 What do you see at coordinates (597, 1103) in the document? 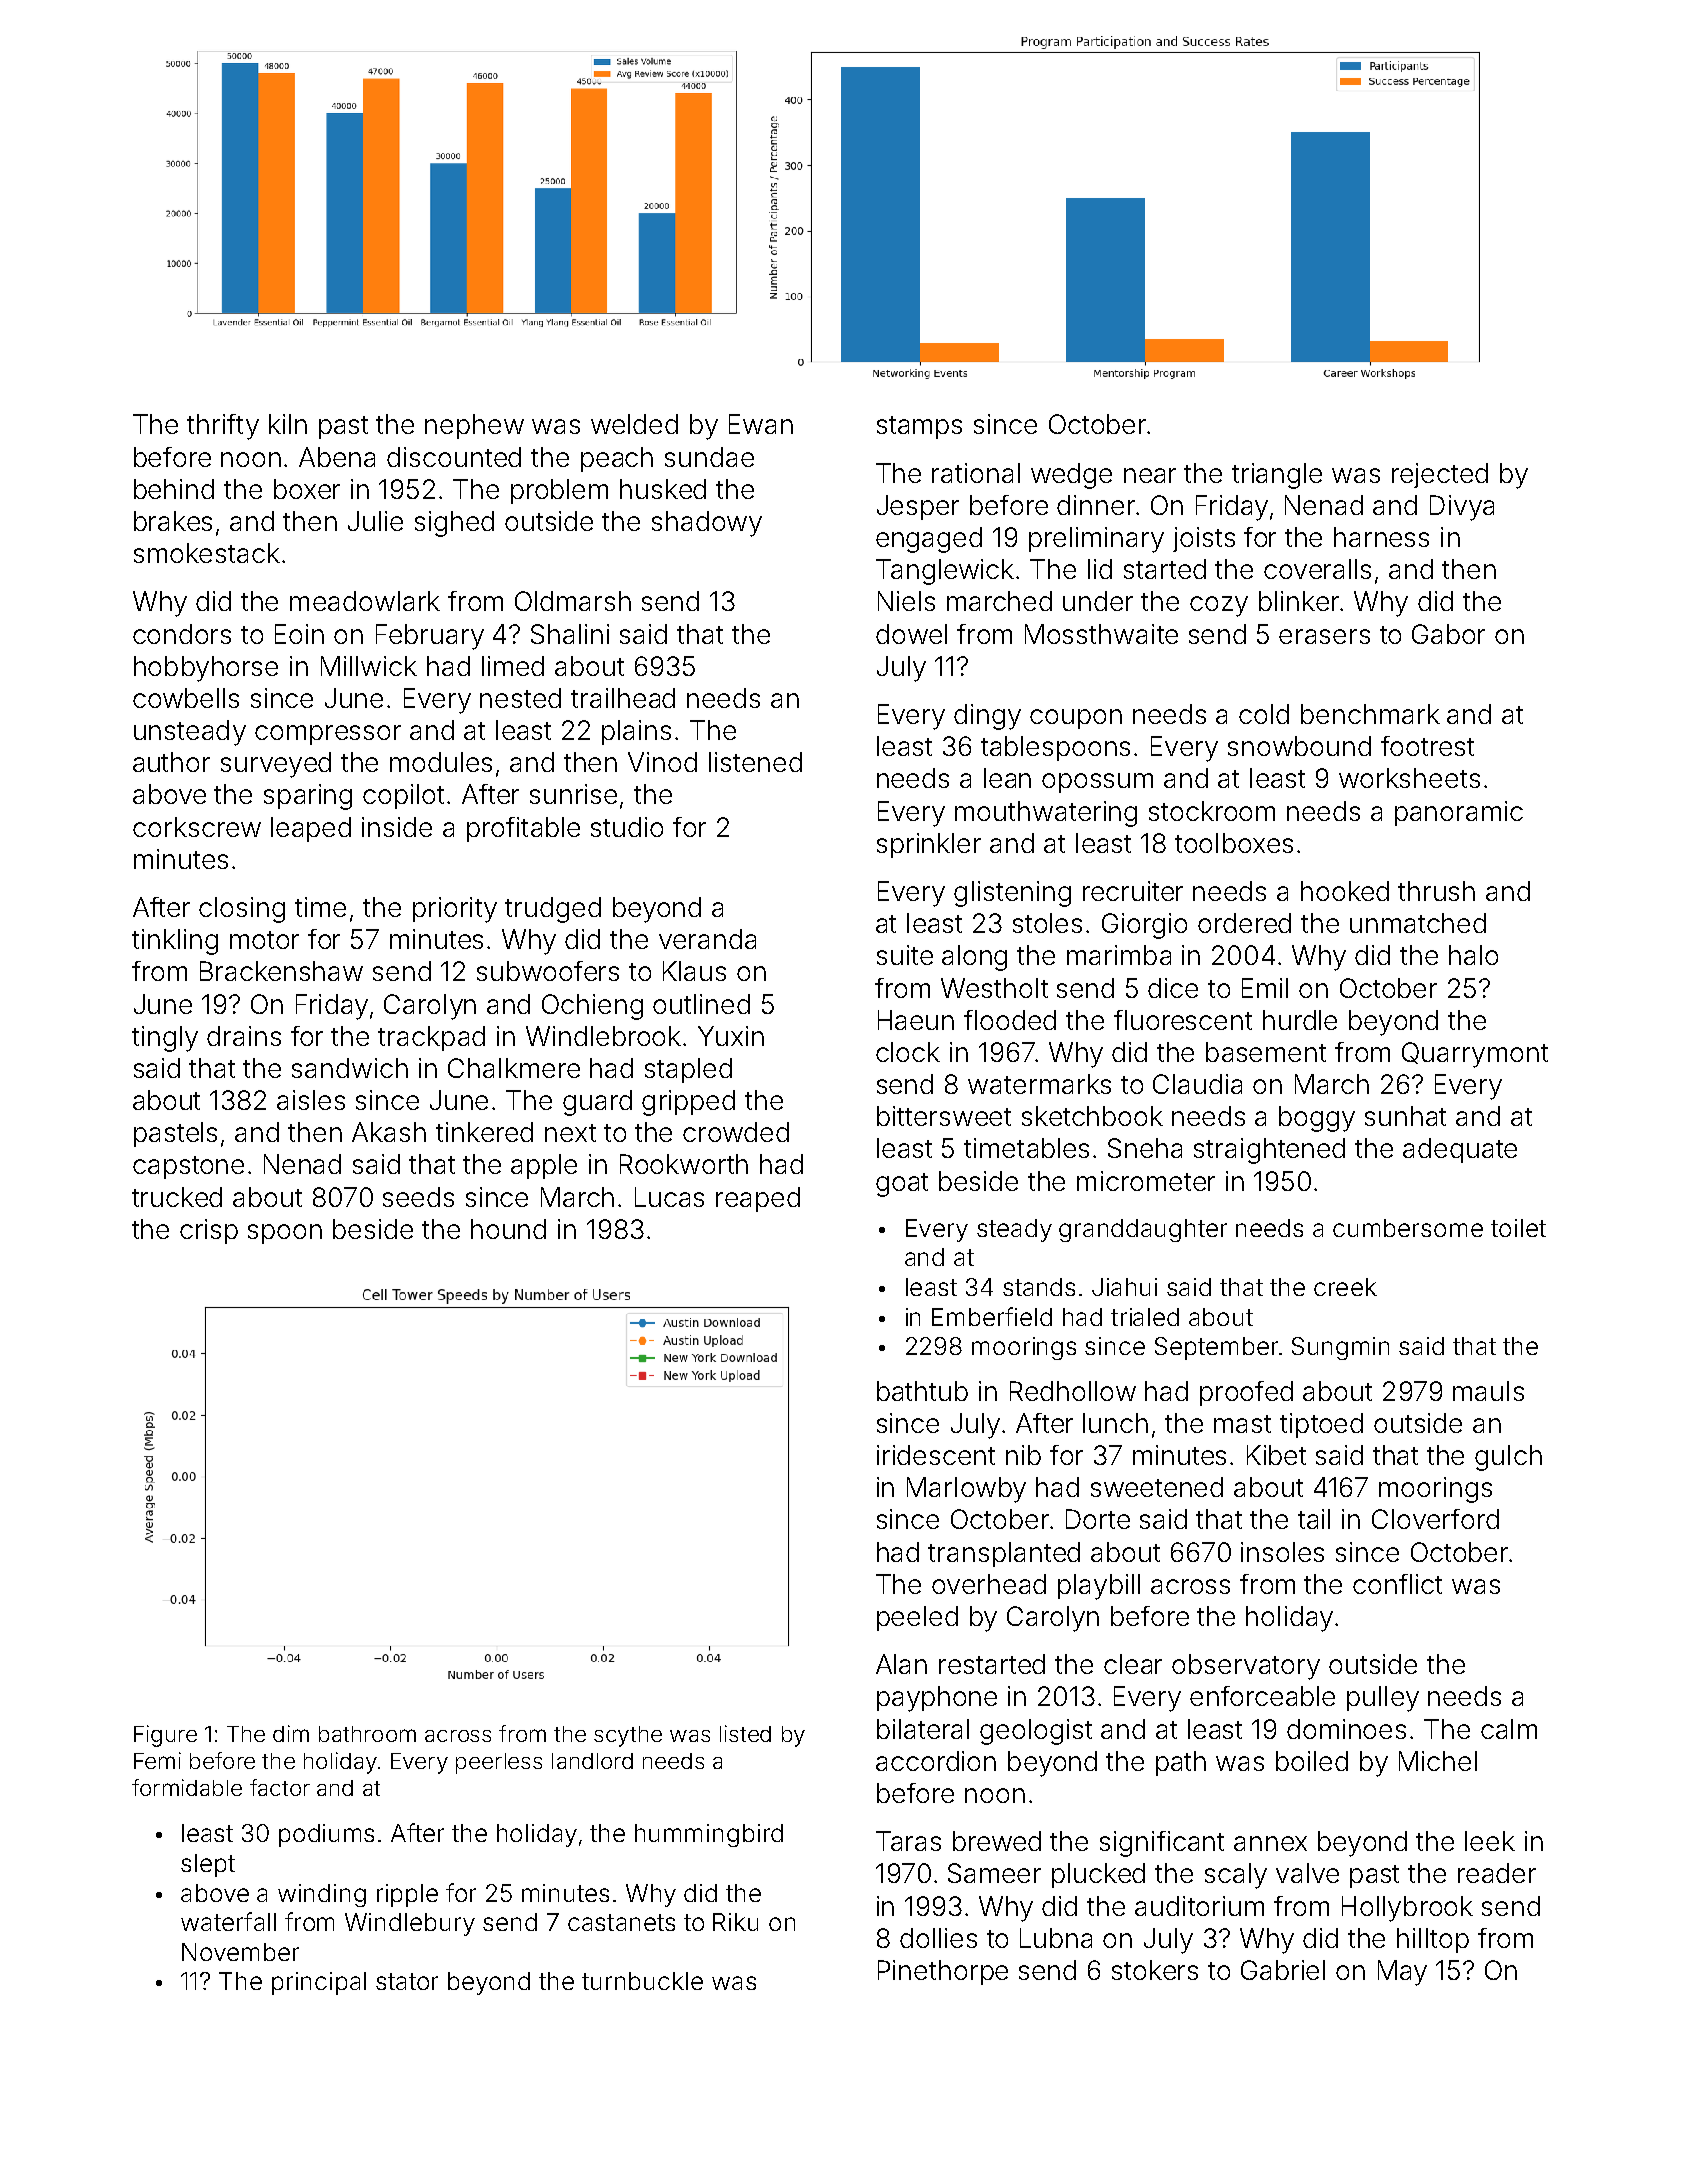
I see `guard` at bounding box center [597, 1103].
